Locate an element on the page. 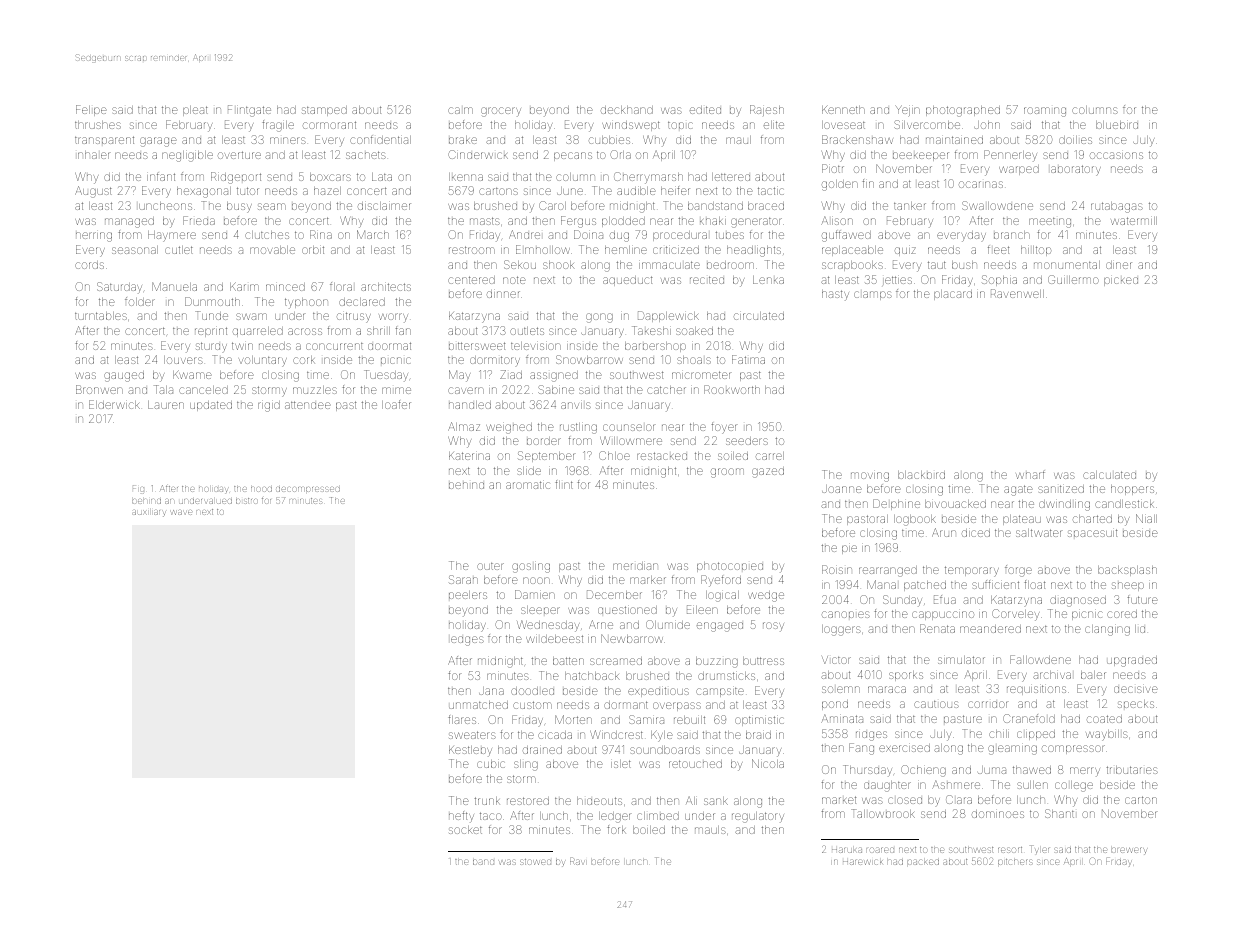  turntables is located at coordinates (101, 316).
